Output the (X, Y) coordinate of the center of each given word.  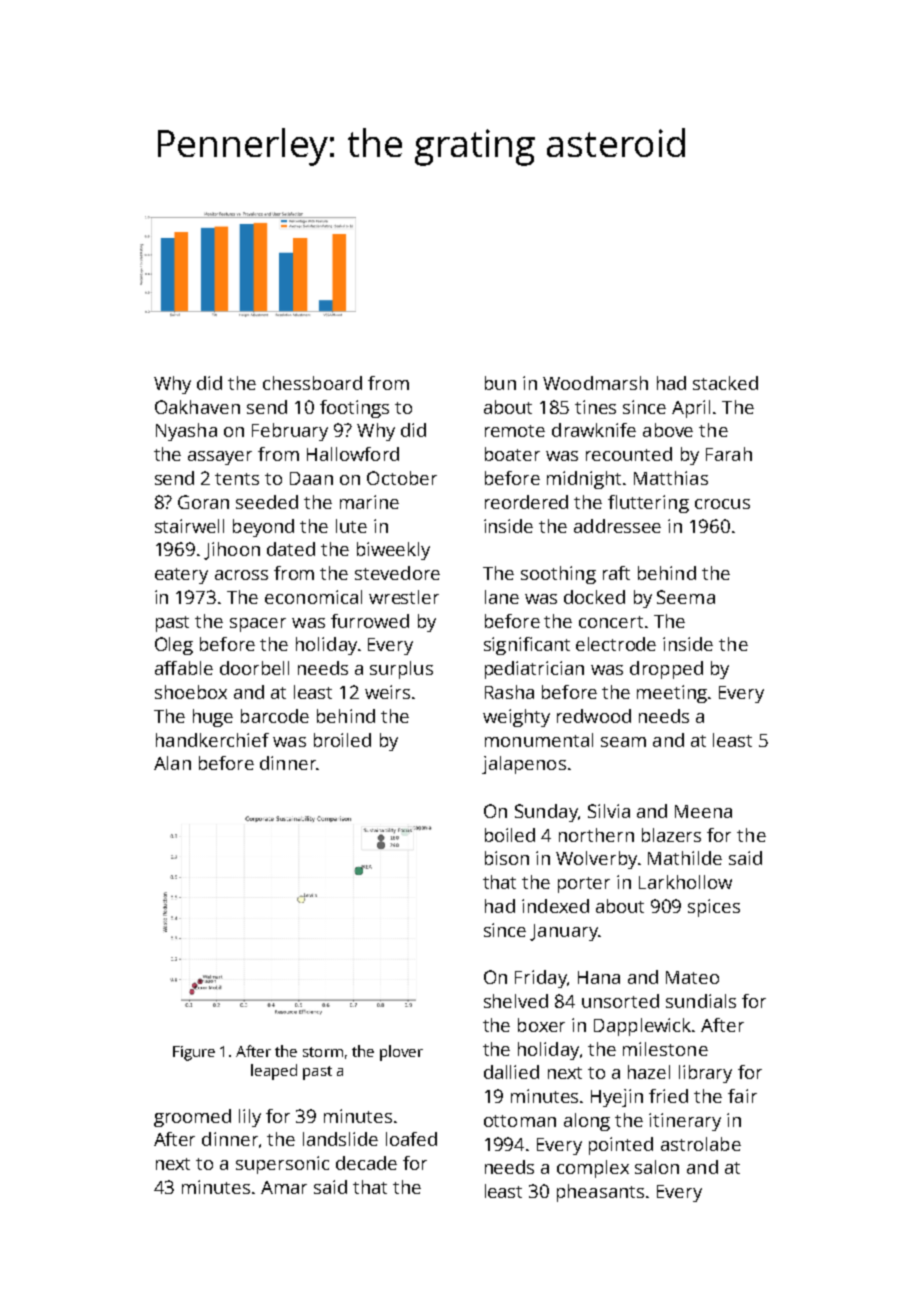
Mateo (692, 977)
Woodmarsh (595, 383)
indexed (555, 906)
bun (500, 383)
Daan (311, 478)
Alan (172, 763)
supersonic (282, 1165)
